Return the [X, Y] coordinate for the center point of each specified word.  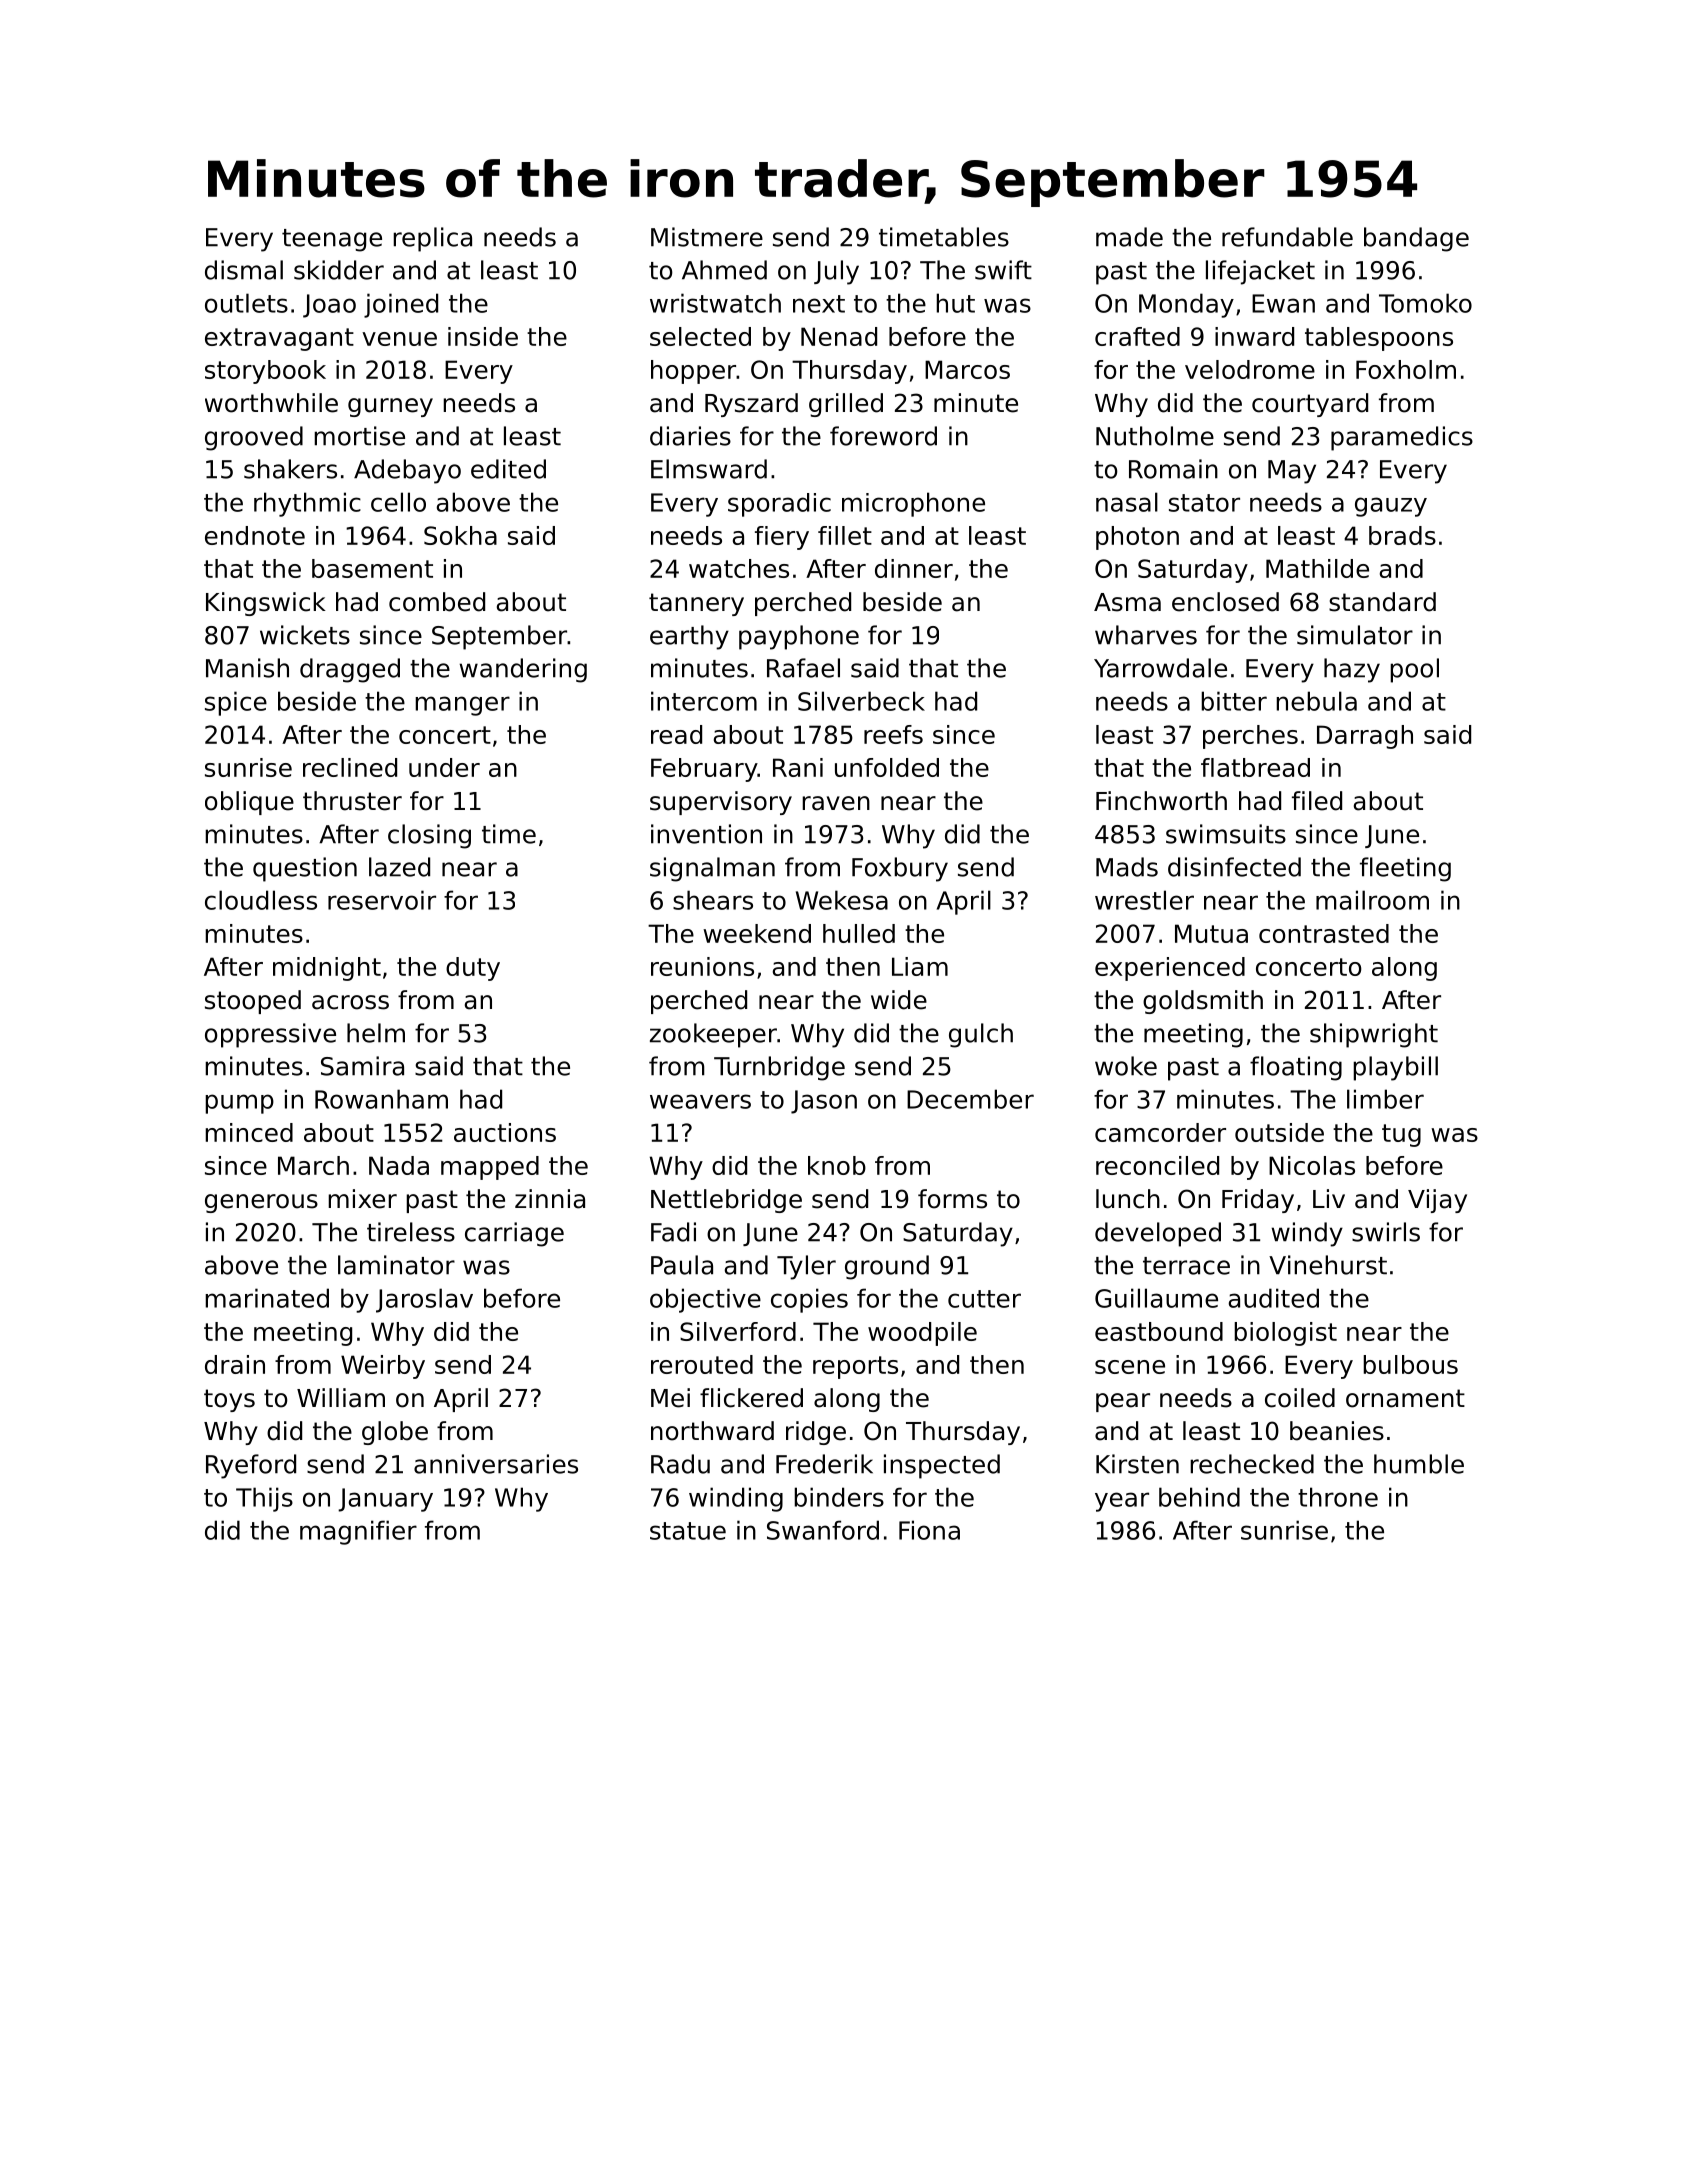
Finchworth [1161, 801]
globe [395, 1433]
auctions [505, 1132]
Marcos [967, 369]
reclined [350, 767]
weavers [700, 1101]
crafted [1137, 336]
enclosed [1225, 602]
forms [952, 1199]
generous [261, 1203]
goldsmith [1203, 1002]
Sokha [460, 535]
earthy [689, 637]
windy [1307, 1234]
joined [401, 305]
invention [706, 834]
